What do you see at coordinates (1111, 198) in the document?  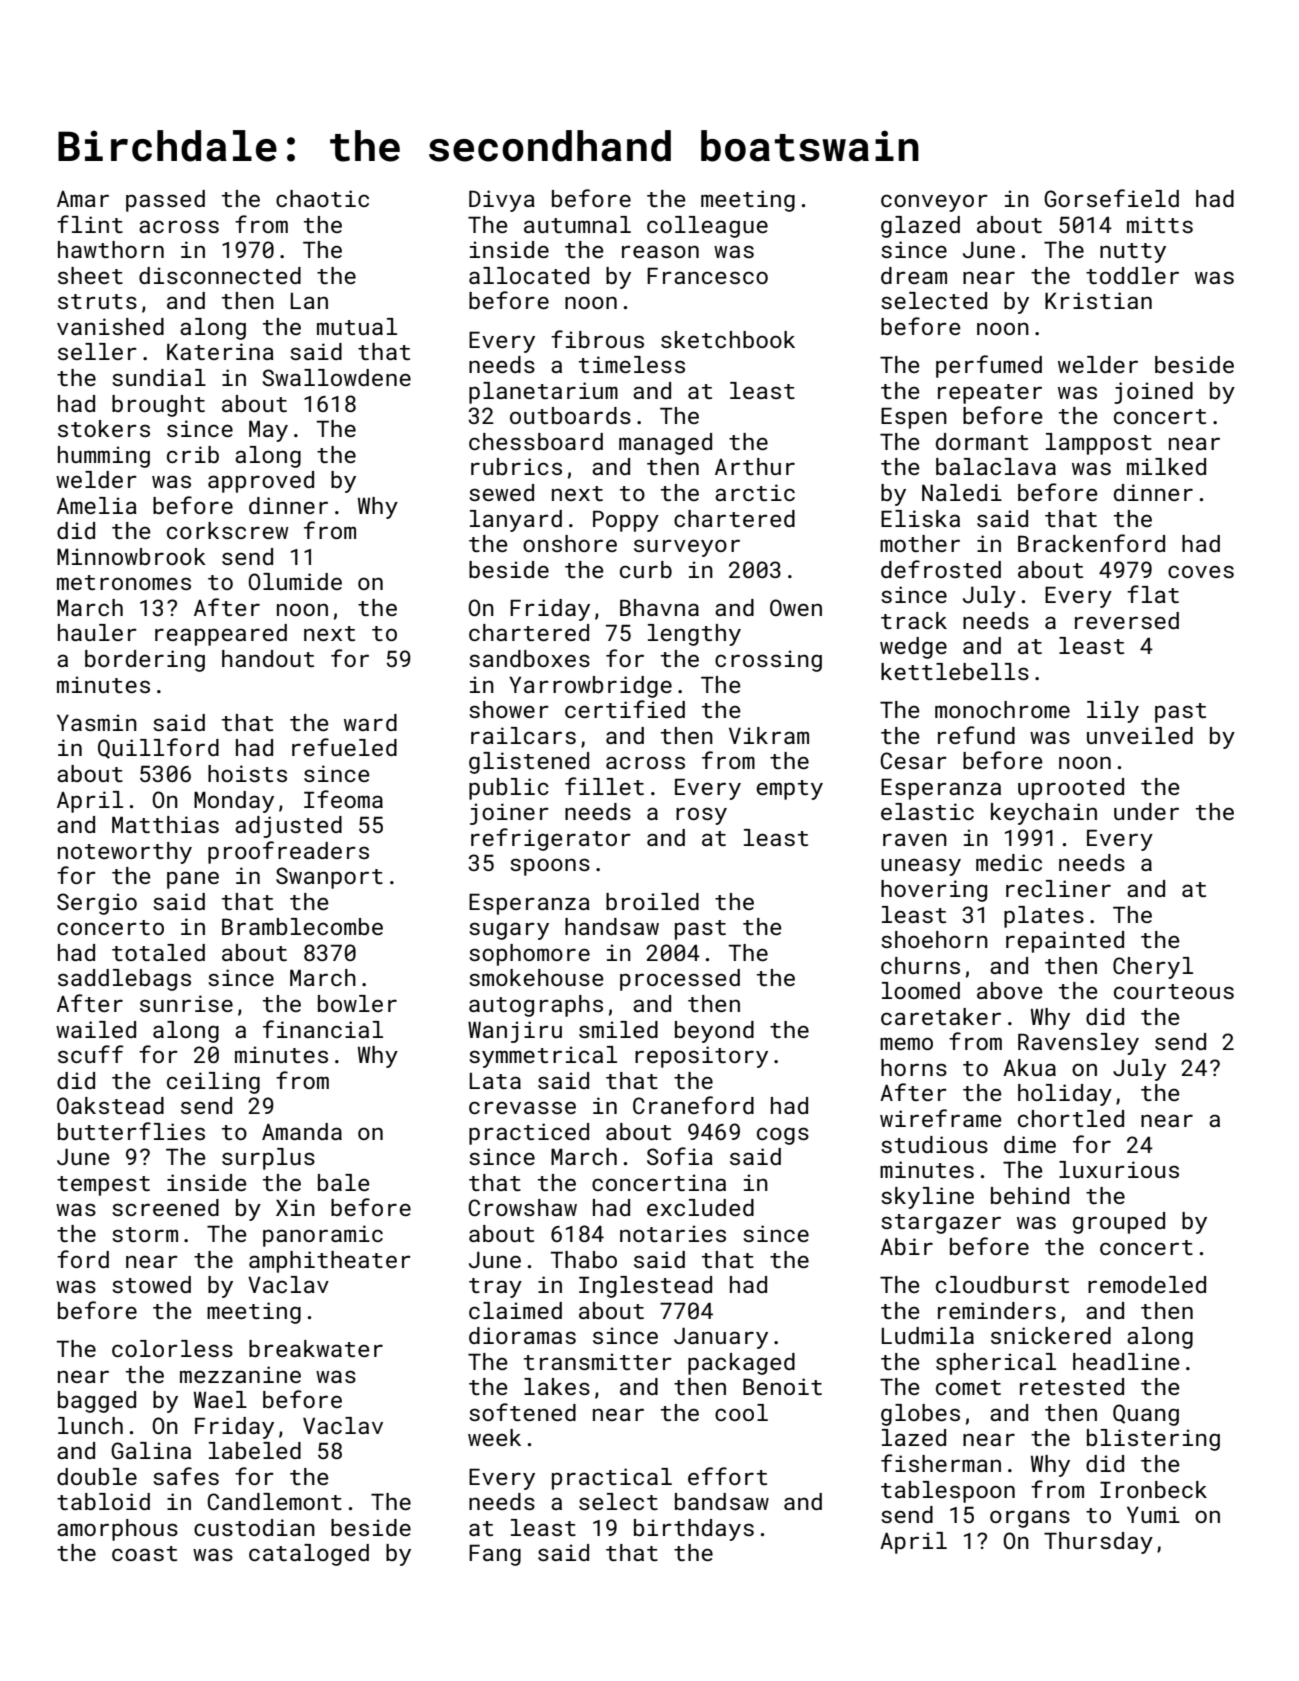 I see `Gorsefield` at bounding box center [1111, 198].
